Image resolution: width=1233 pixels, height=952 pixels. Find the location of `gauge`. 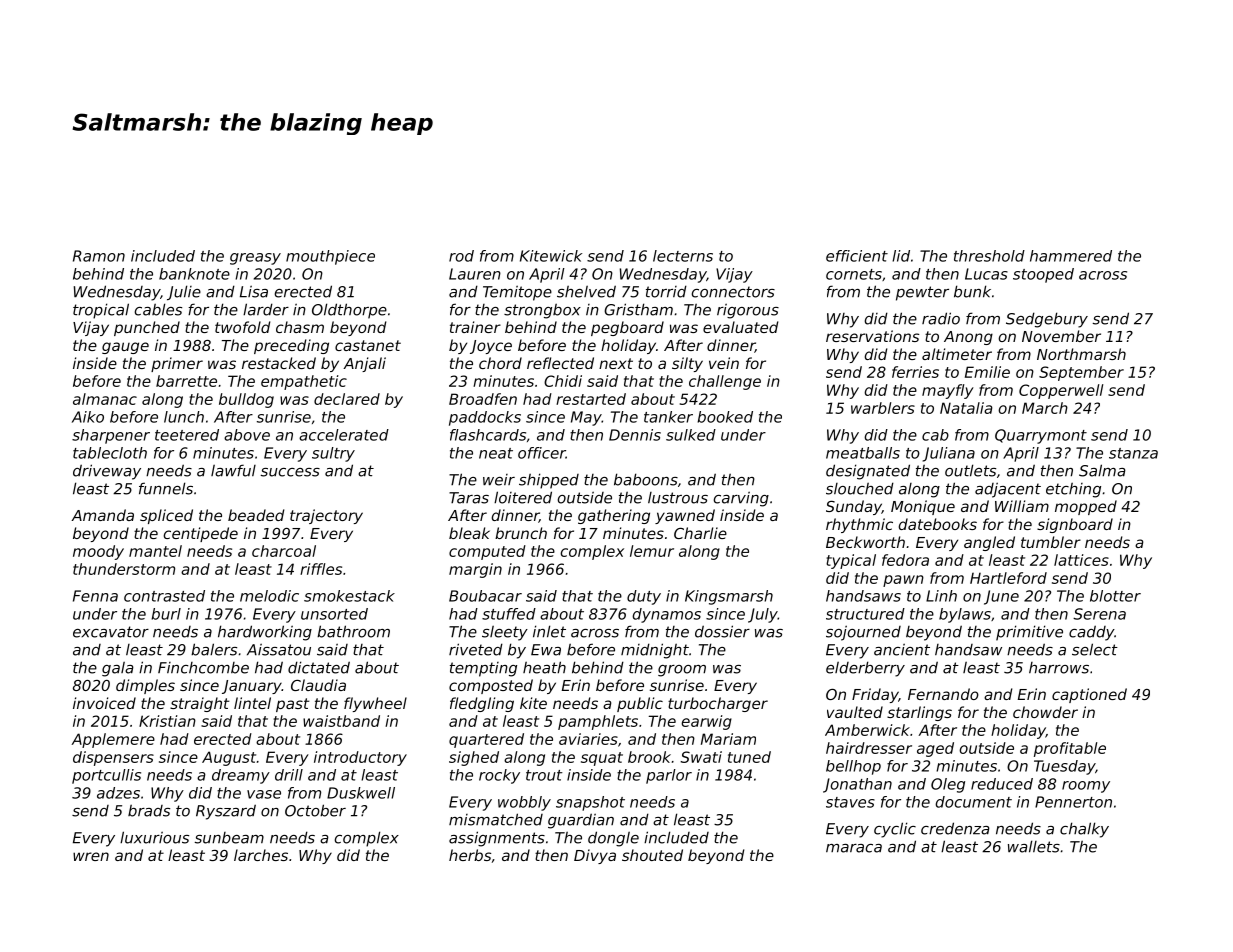

gauge is located at coordinates (125, 348).
